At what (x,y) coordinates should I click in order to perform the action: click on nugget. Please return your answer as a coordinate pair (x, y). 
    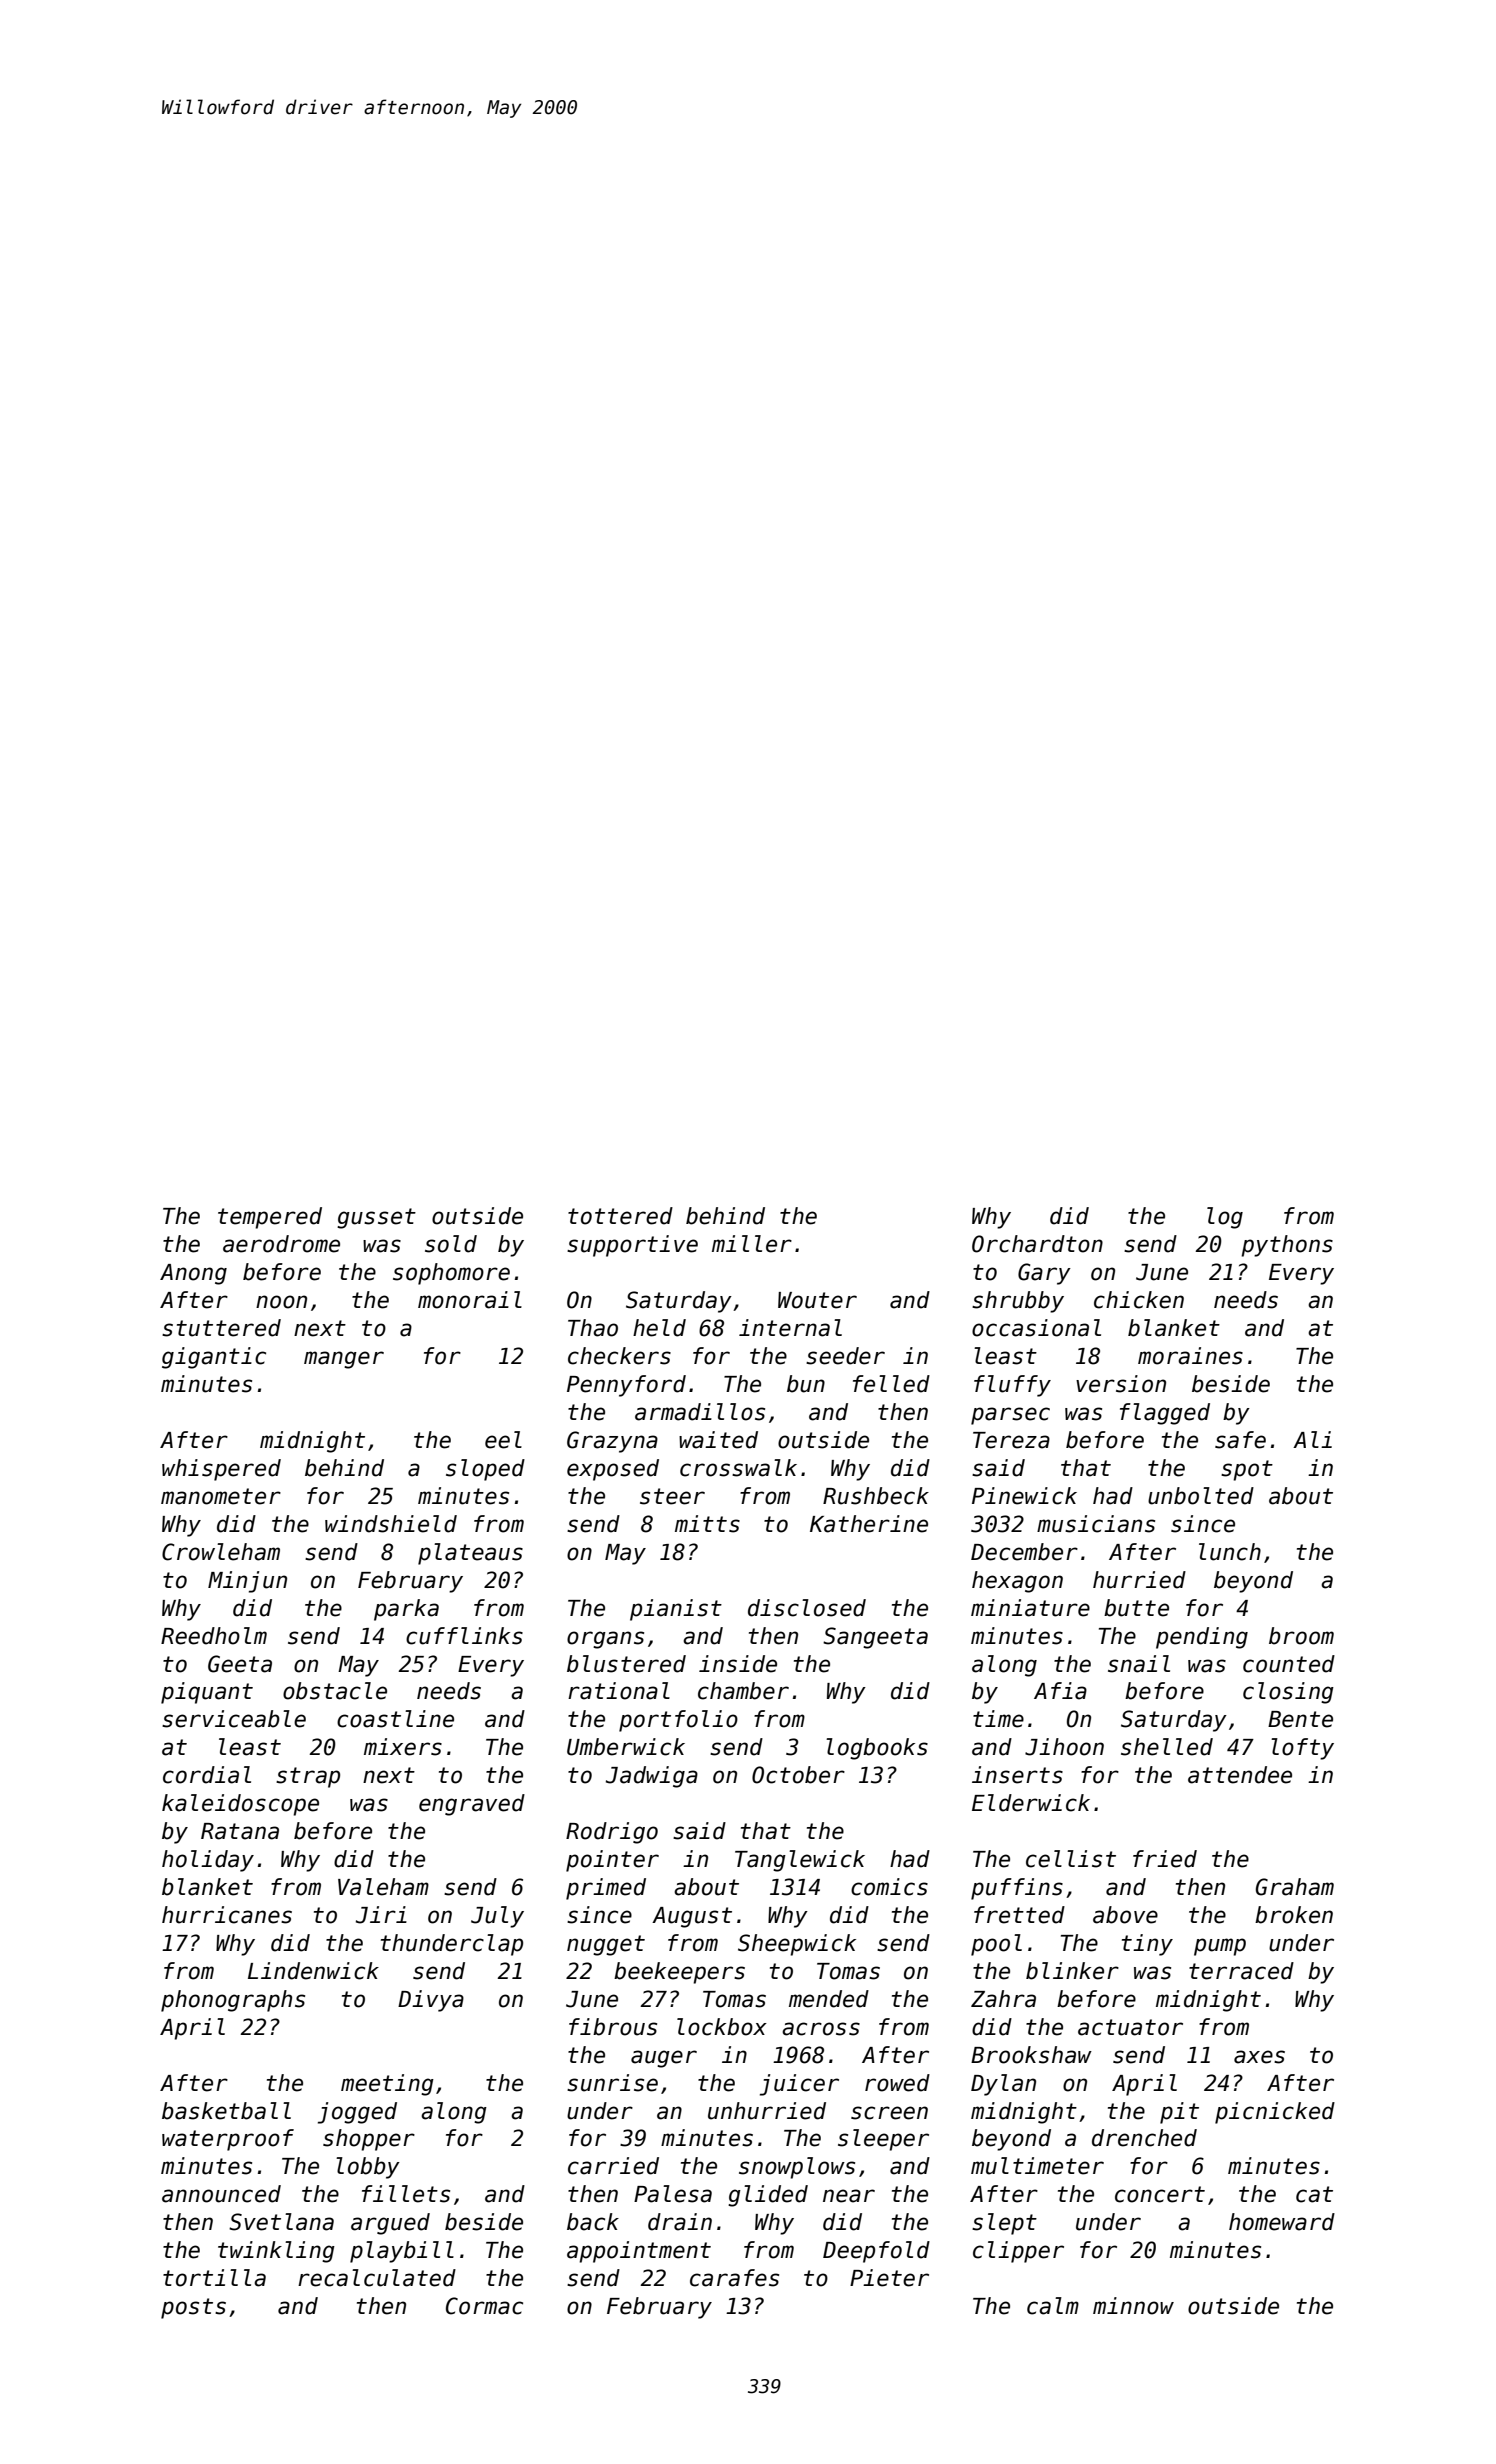
    Looking at the image, I should click on (606, 1945).
